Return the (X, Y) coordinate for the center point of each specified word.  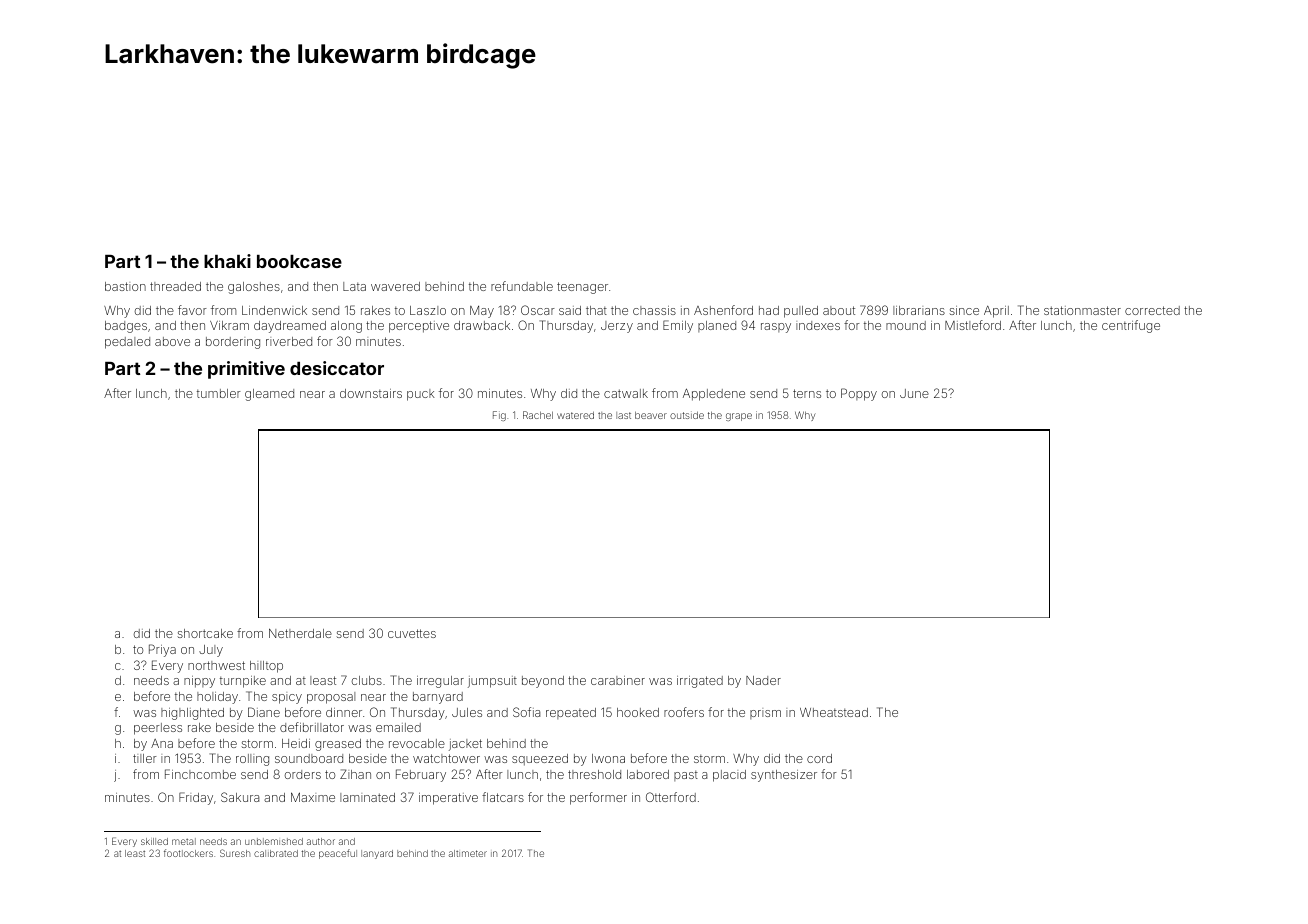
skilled (154, 841)
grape (739, 417)
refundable (522, 286)
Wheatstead (834, 712)
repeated (571, 713)
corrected (1152, 310)
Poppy (859, 394)
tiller (145, 758)
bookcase (299, 261)
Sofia (526, 712)
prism (765, 714)
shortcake (205, 633)
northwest (216, 665)
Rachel (538, 415)
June (914, 393)
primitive (246, 370)
